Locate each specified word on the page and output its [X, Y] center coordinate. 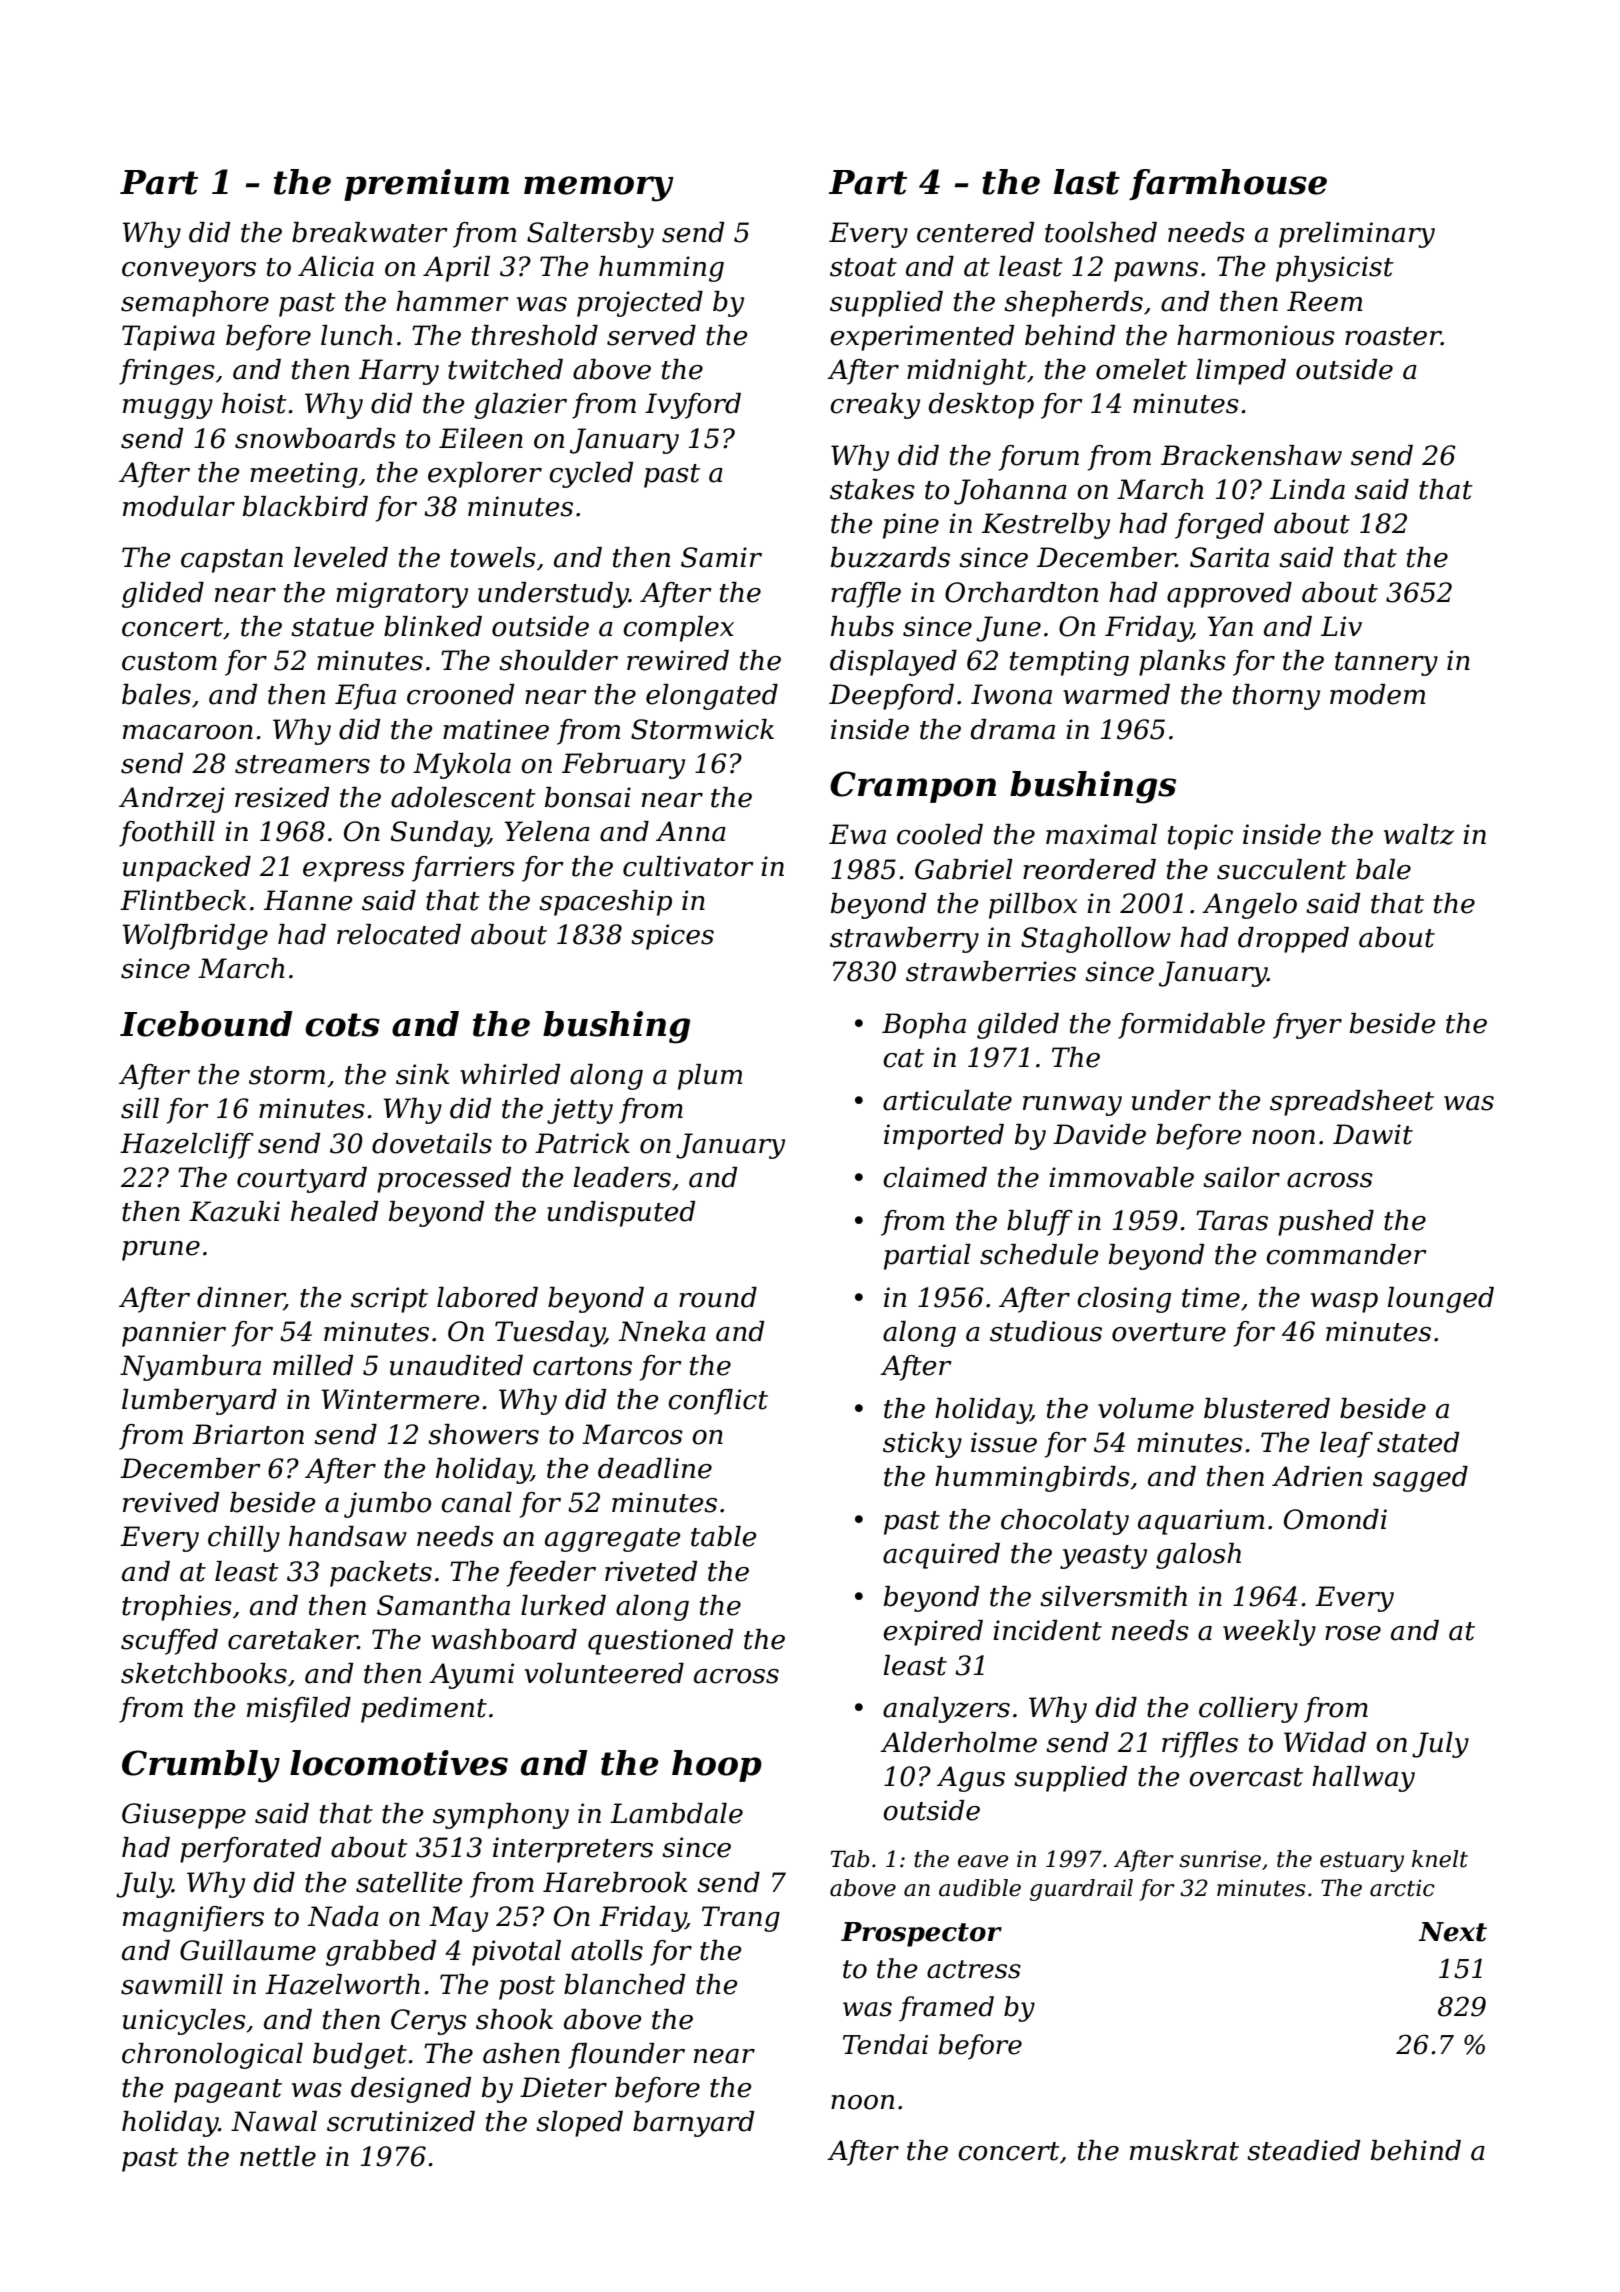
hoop [717, 1766]
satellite [409, 1882]
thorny [1276, 697]
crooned [460, 694]
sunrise [1220, 1859]
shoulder [558, 660]
